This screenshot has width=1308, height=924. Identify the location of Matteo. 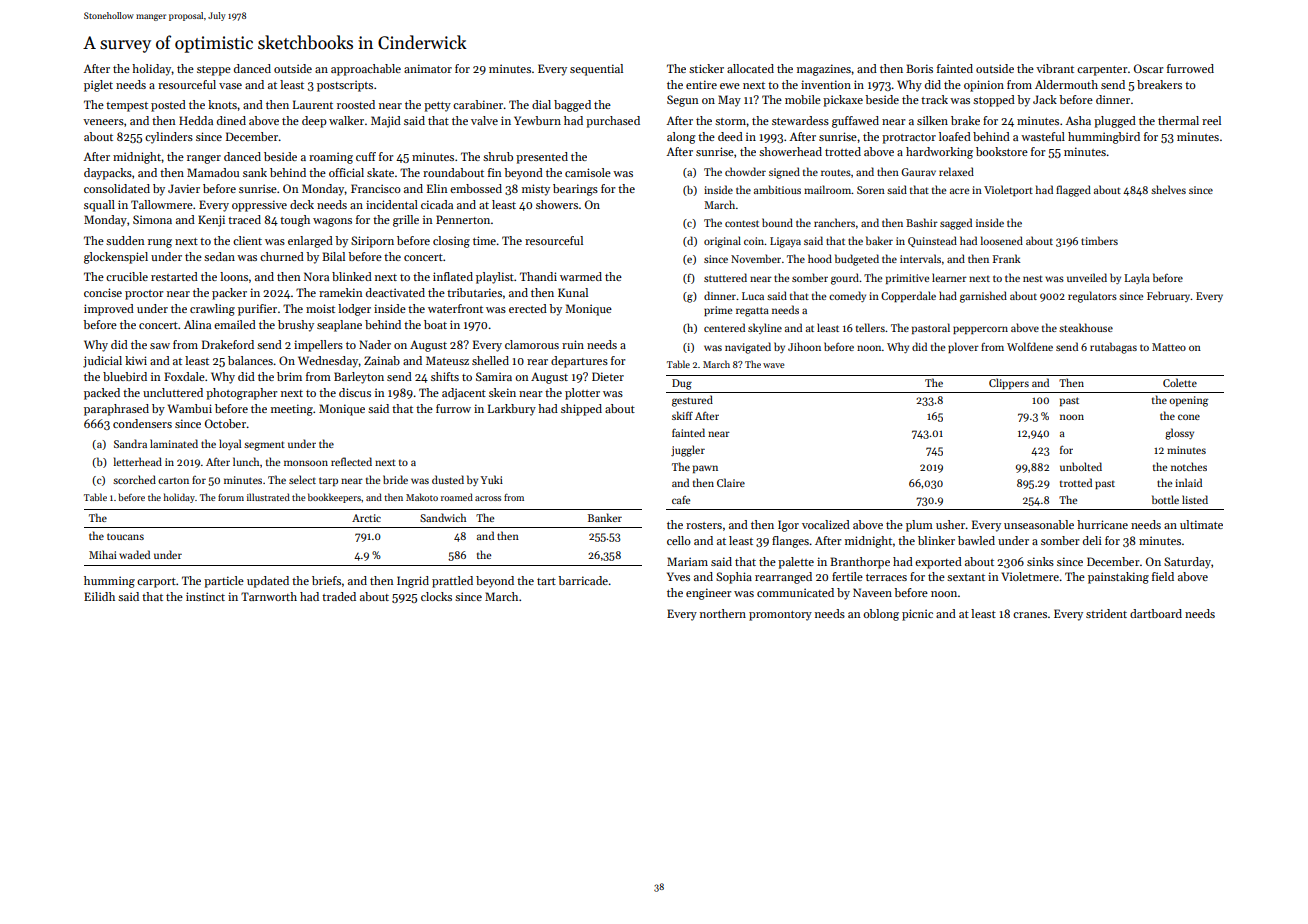
(1169, 347).
